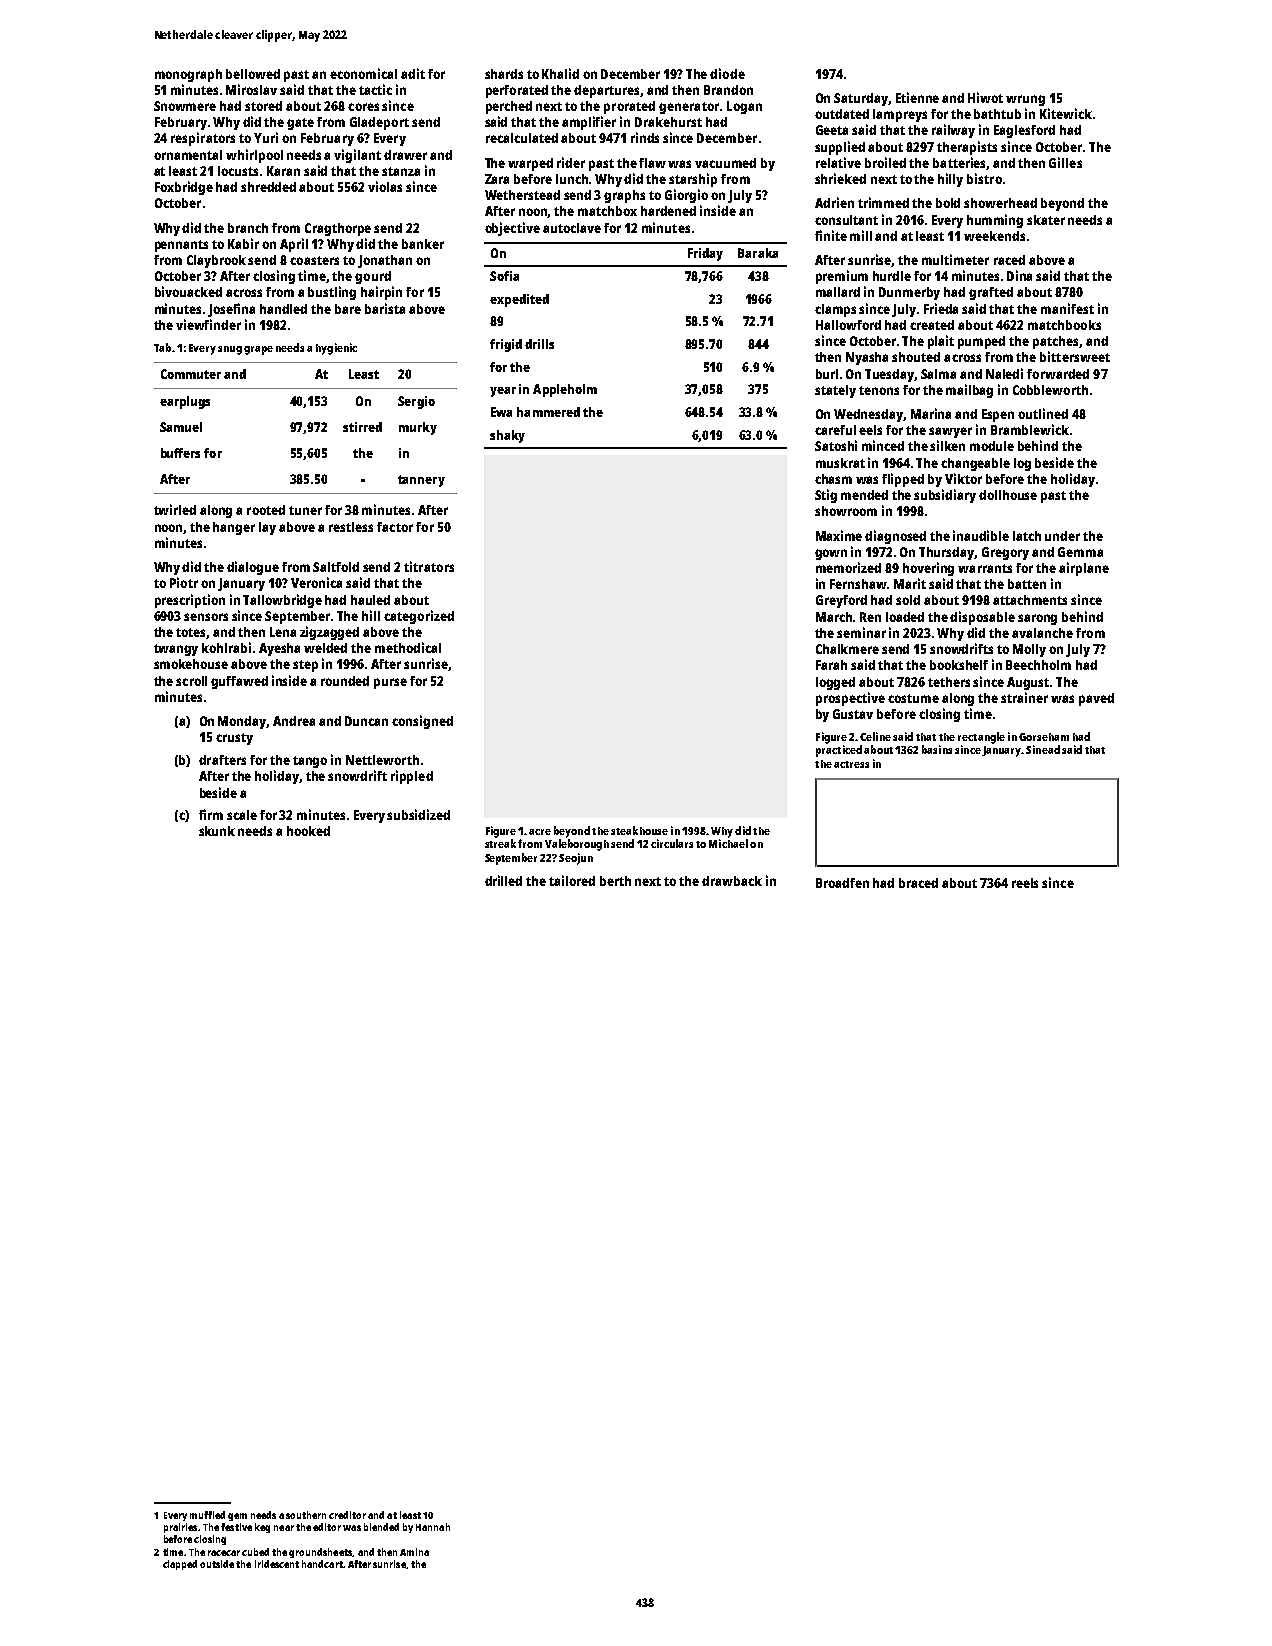 The image size is (1272, 1646). I want to click on Giorgio, so click(686, 196).
